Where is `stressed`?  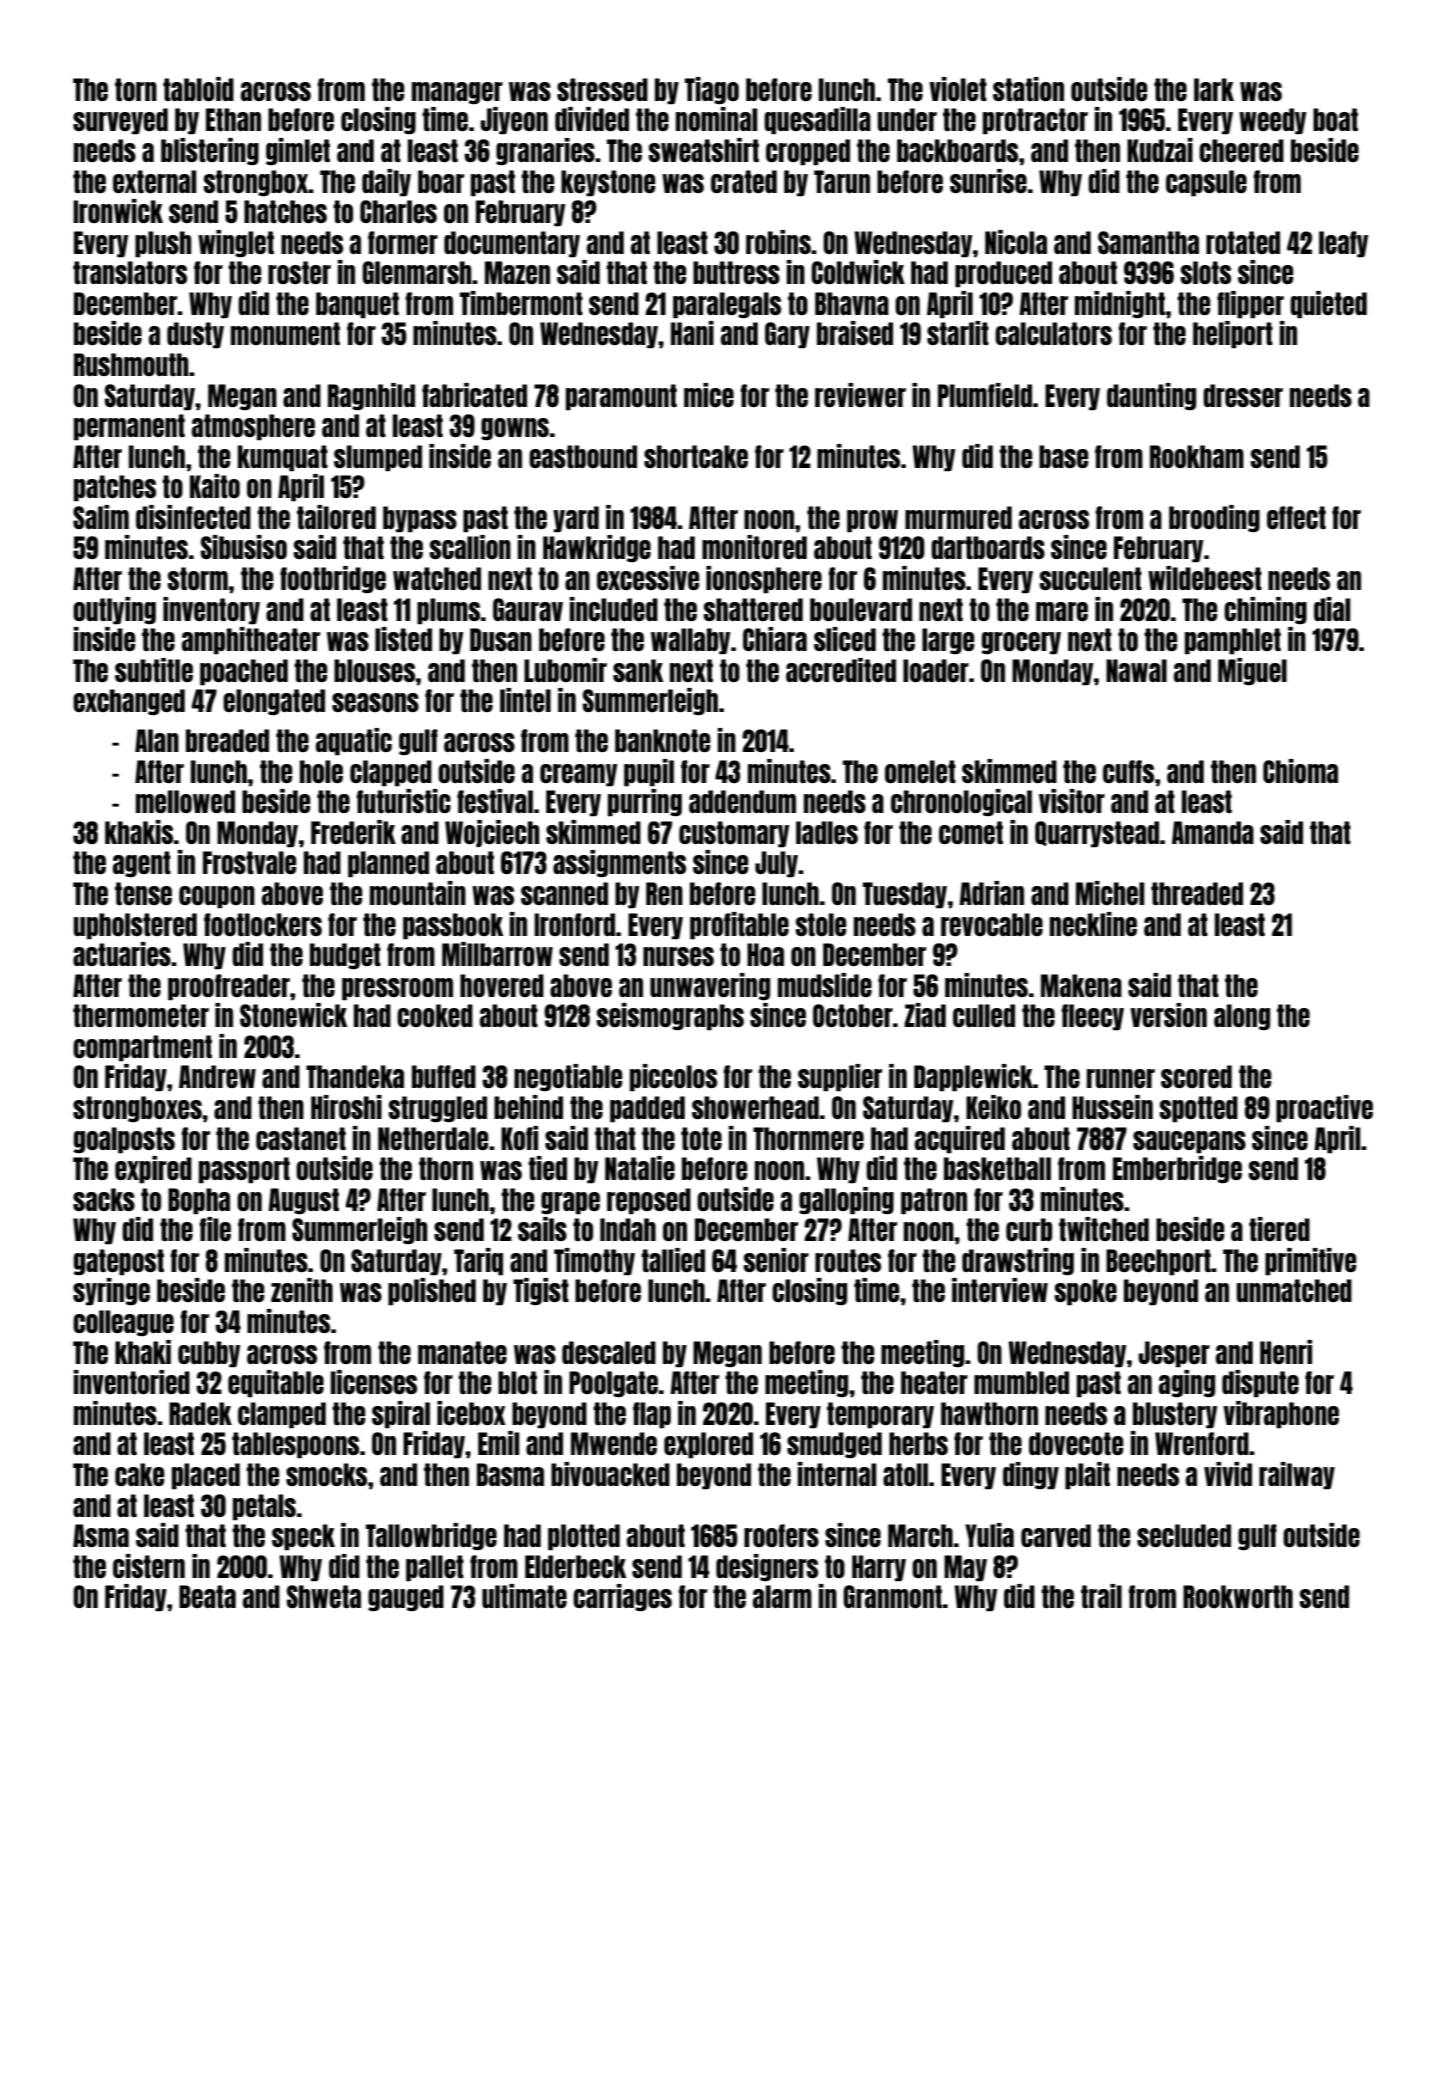
stressed is located at coordinates (602, 89).
